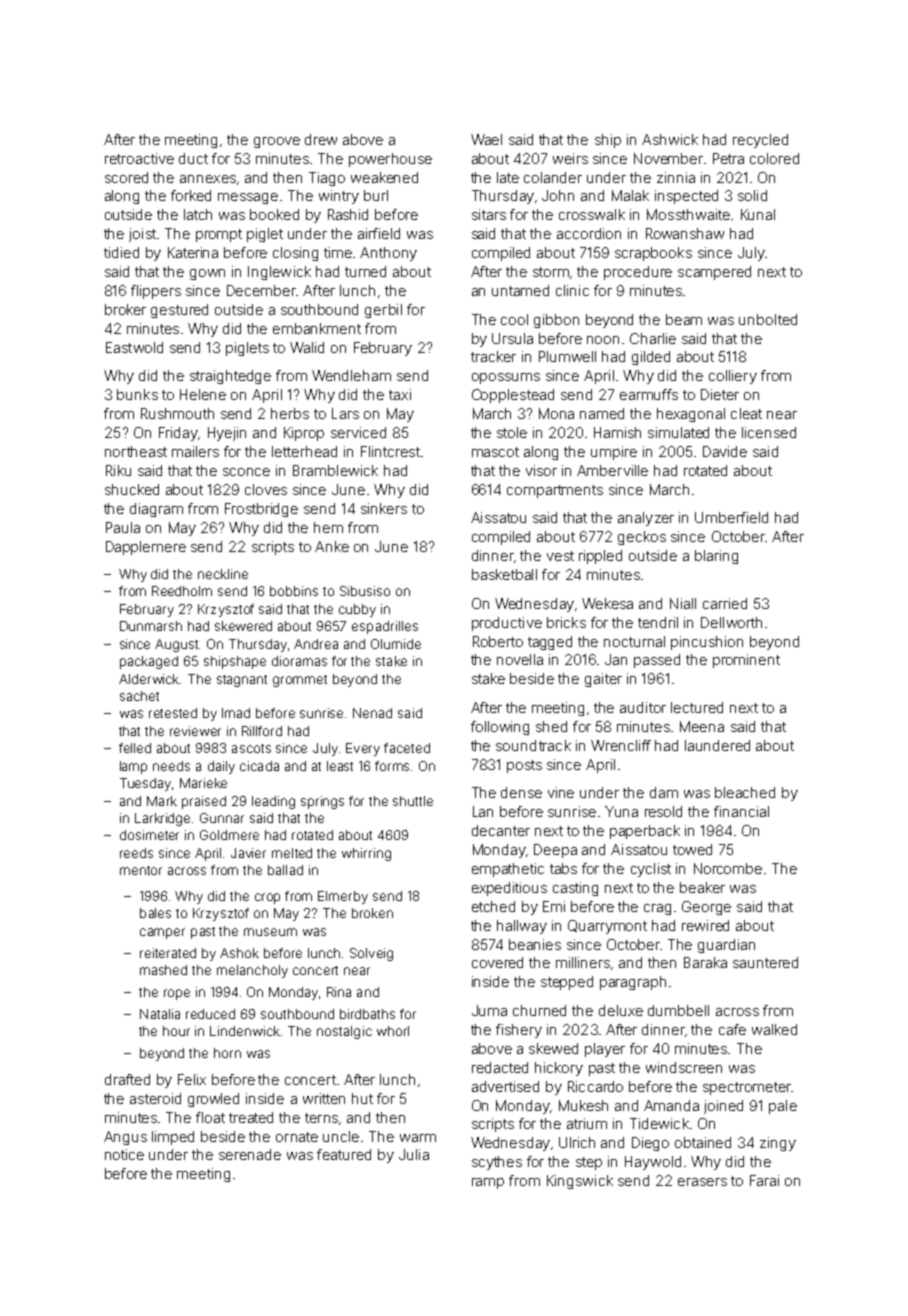  Describe the element at coordinates (155, 1098) in the screenshot. I see `asteroid` at that location.
